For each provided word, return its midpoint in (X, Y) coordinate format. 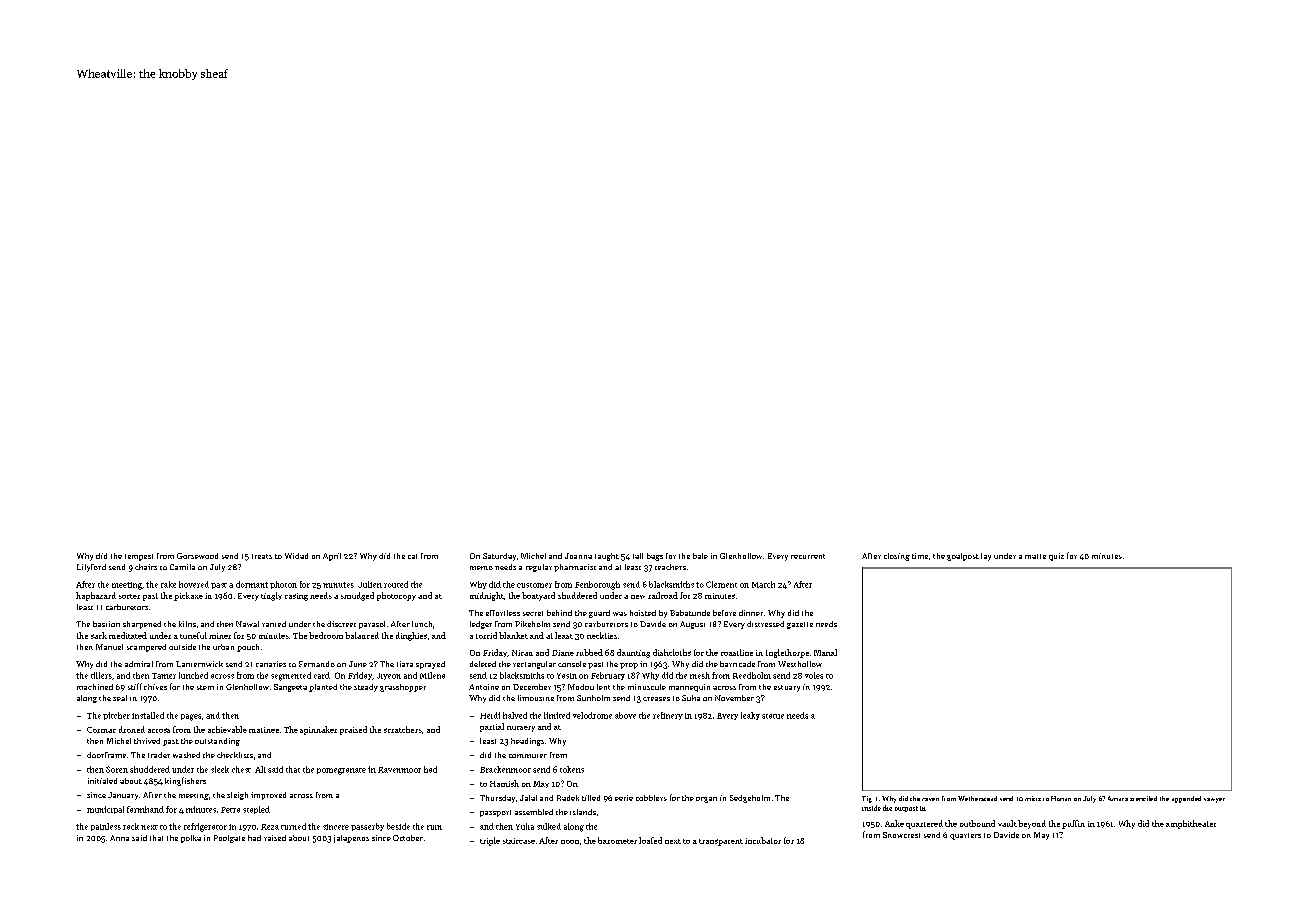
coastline (737, 652)
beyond (1032, 824)
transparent (721, 842)
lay (986, 557)
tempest (139, 557)
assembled (534, 812)
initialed (102, 781)
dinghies (411, 636)
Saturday (499, 557)
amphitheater (1191, 824)
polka (191, 839)
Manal (825, 652)
